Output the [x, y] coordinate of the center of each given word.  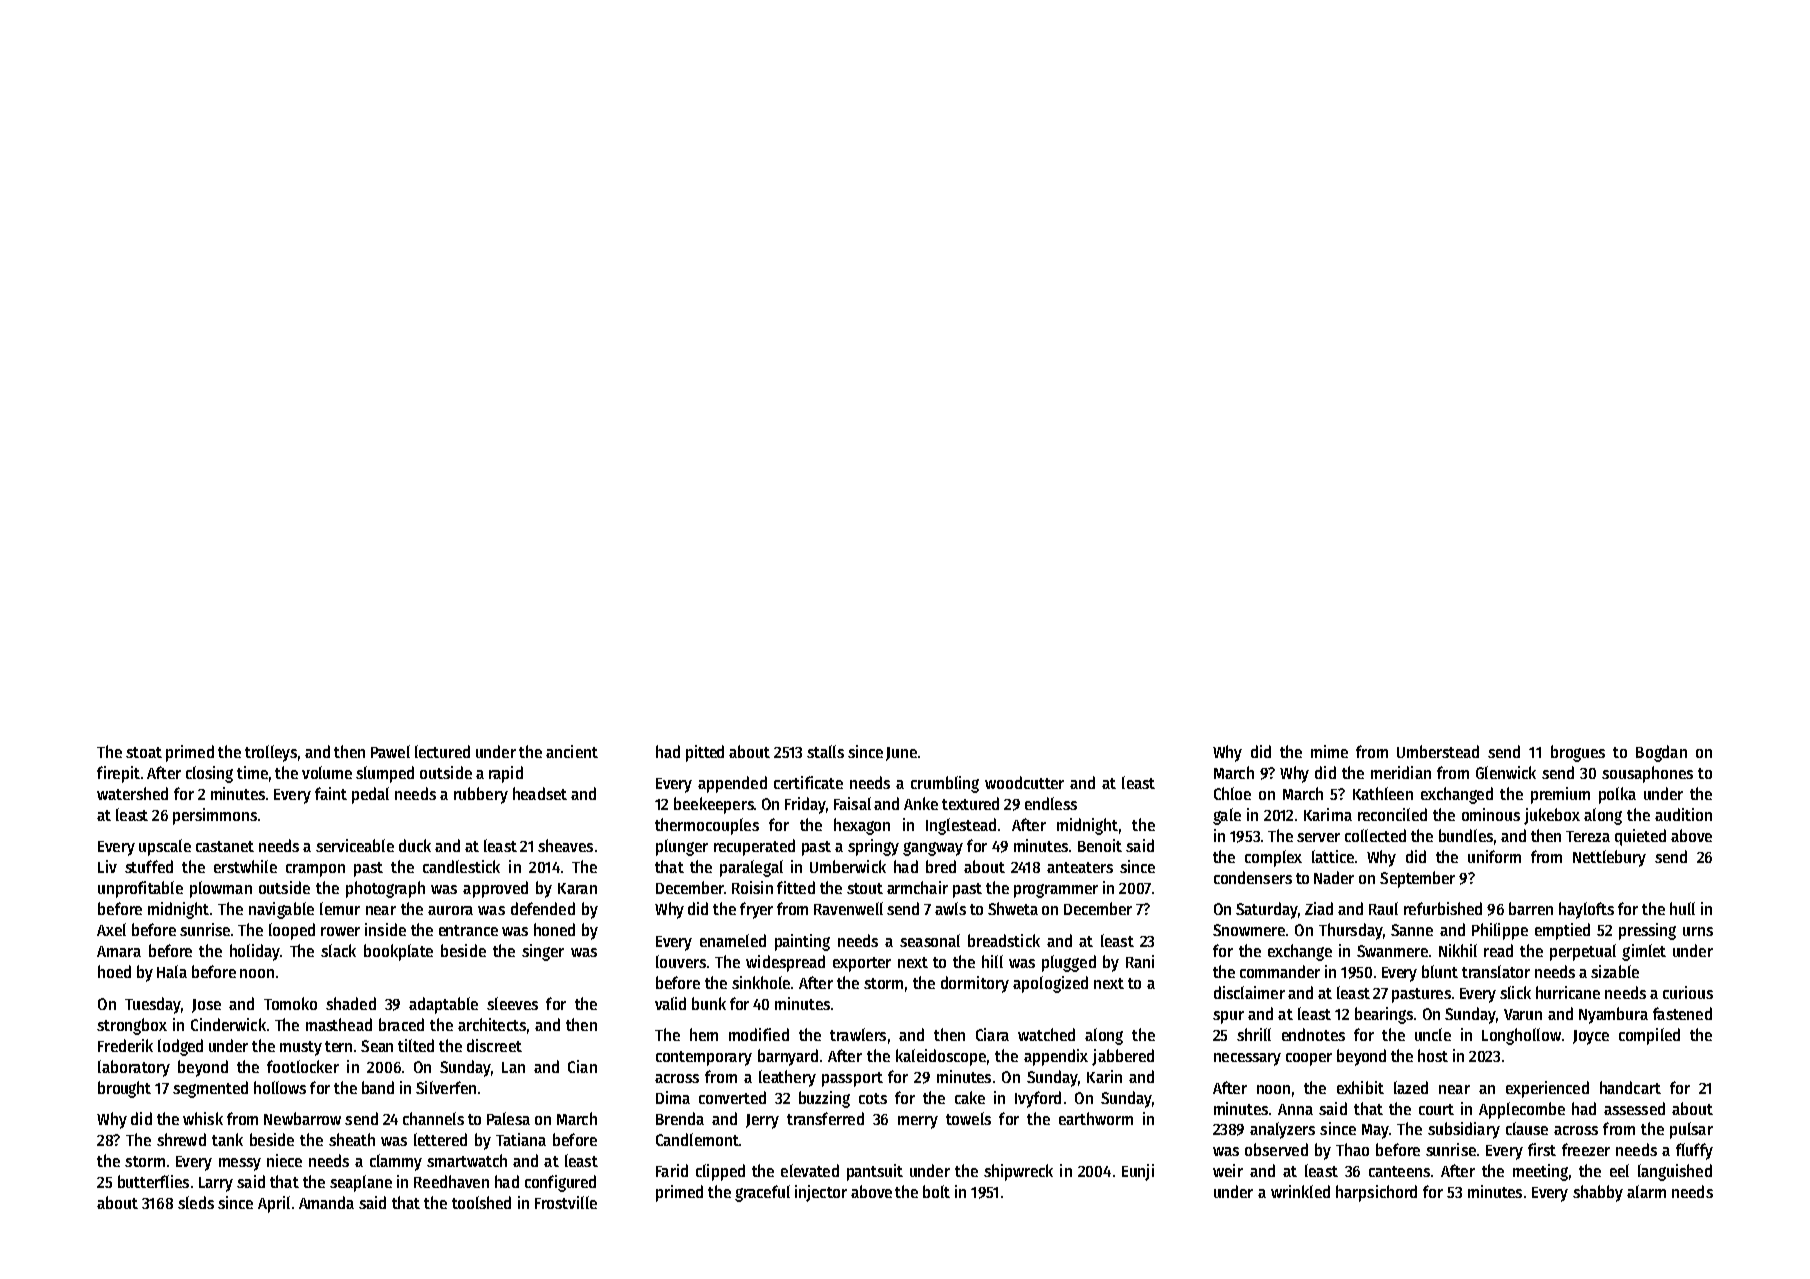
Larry [216, 1184]
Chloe [1232, 793]
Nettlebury [1609, 858]
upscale [165, 847]
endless [1051, 803]
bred [941, 866]
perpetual [1583, 952]
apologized [1050, 984]
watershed [132, 793]
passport [852, 1079]
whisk [203, 1118]
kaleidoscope [941, 1057]
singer [543, 952]
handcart [1630, 1087]
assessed [1634, 1108]
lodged [180, 1047]
